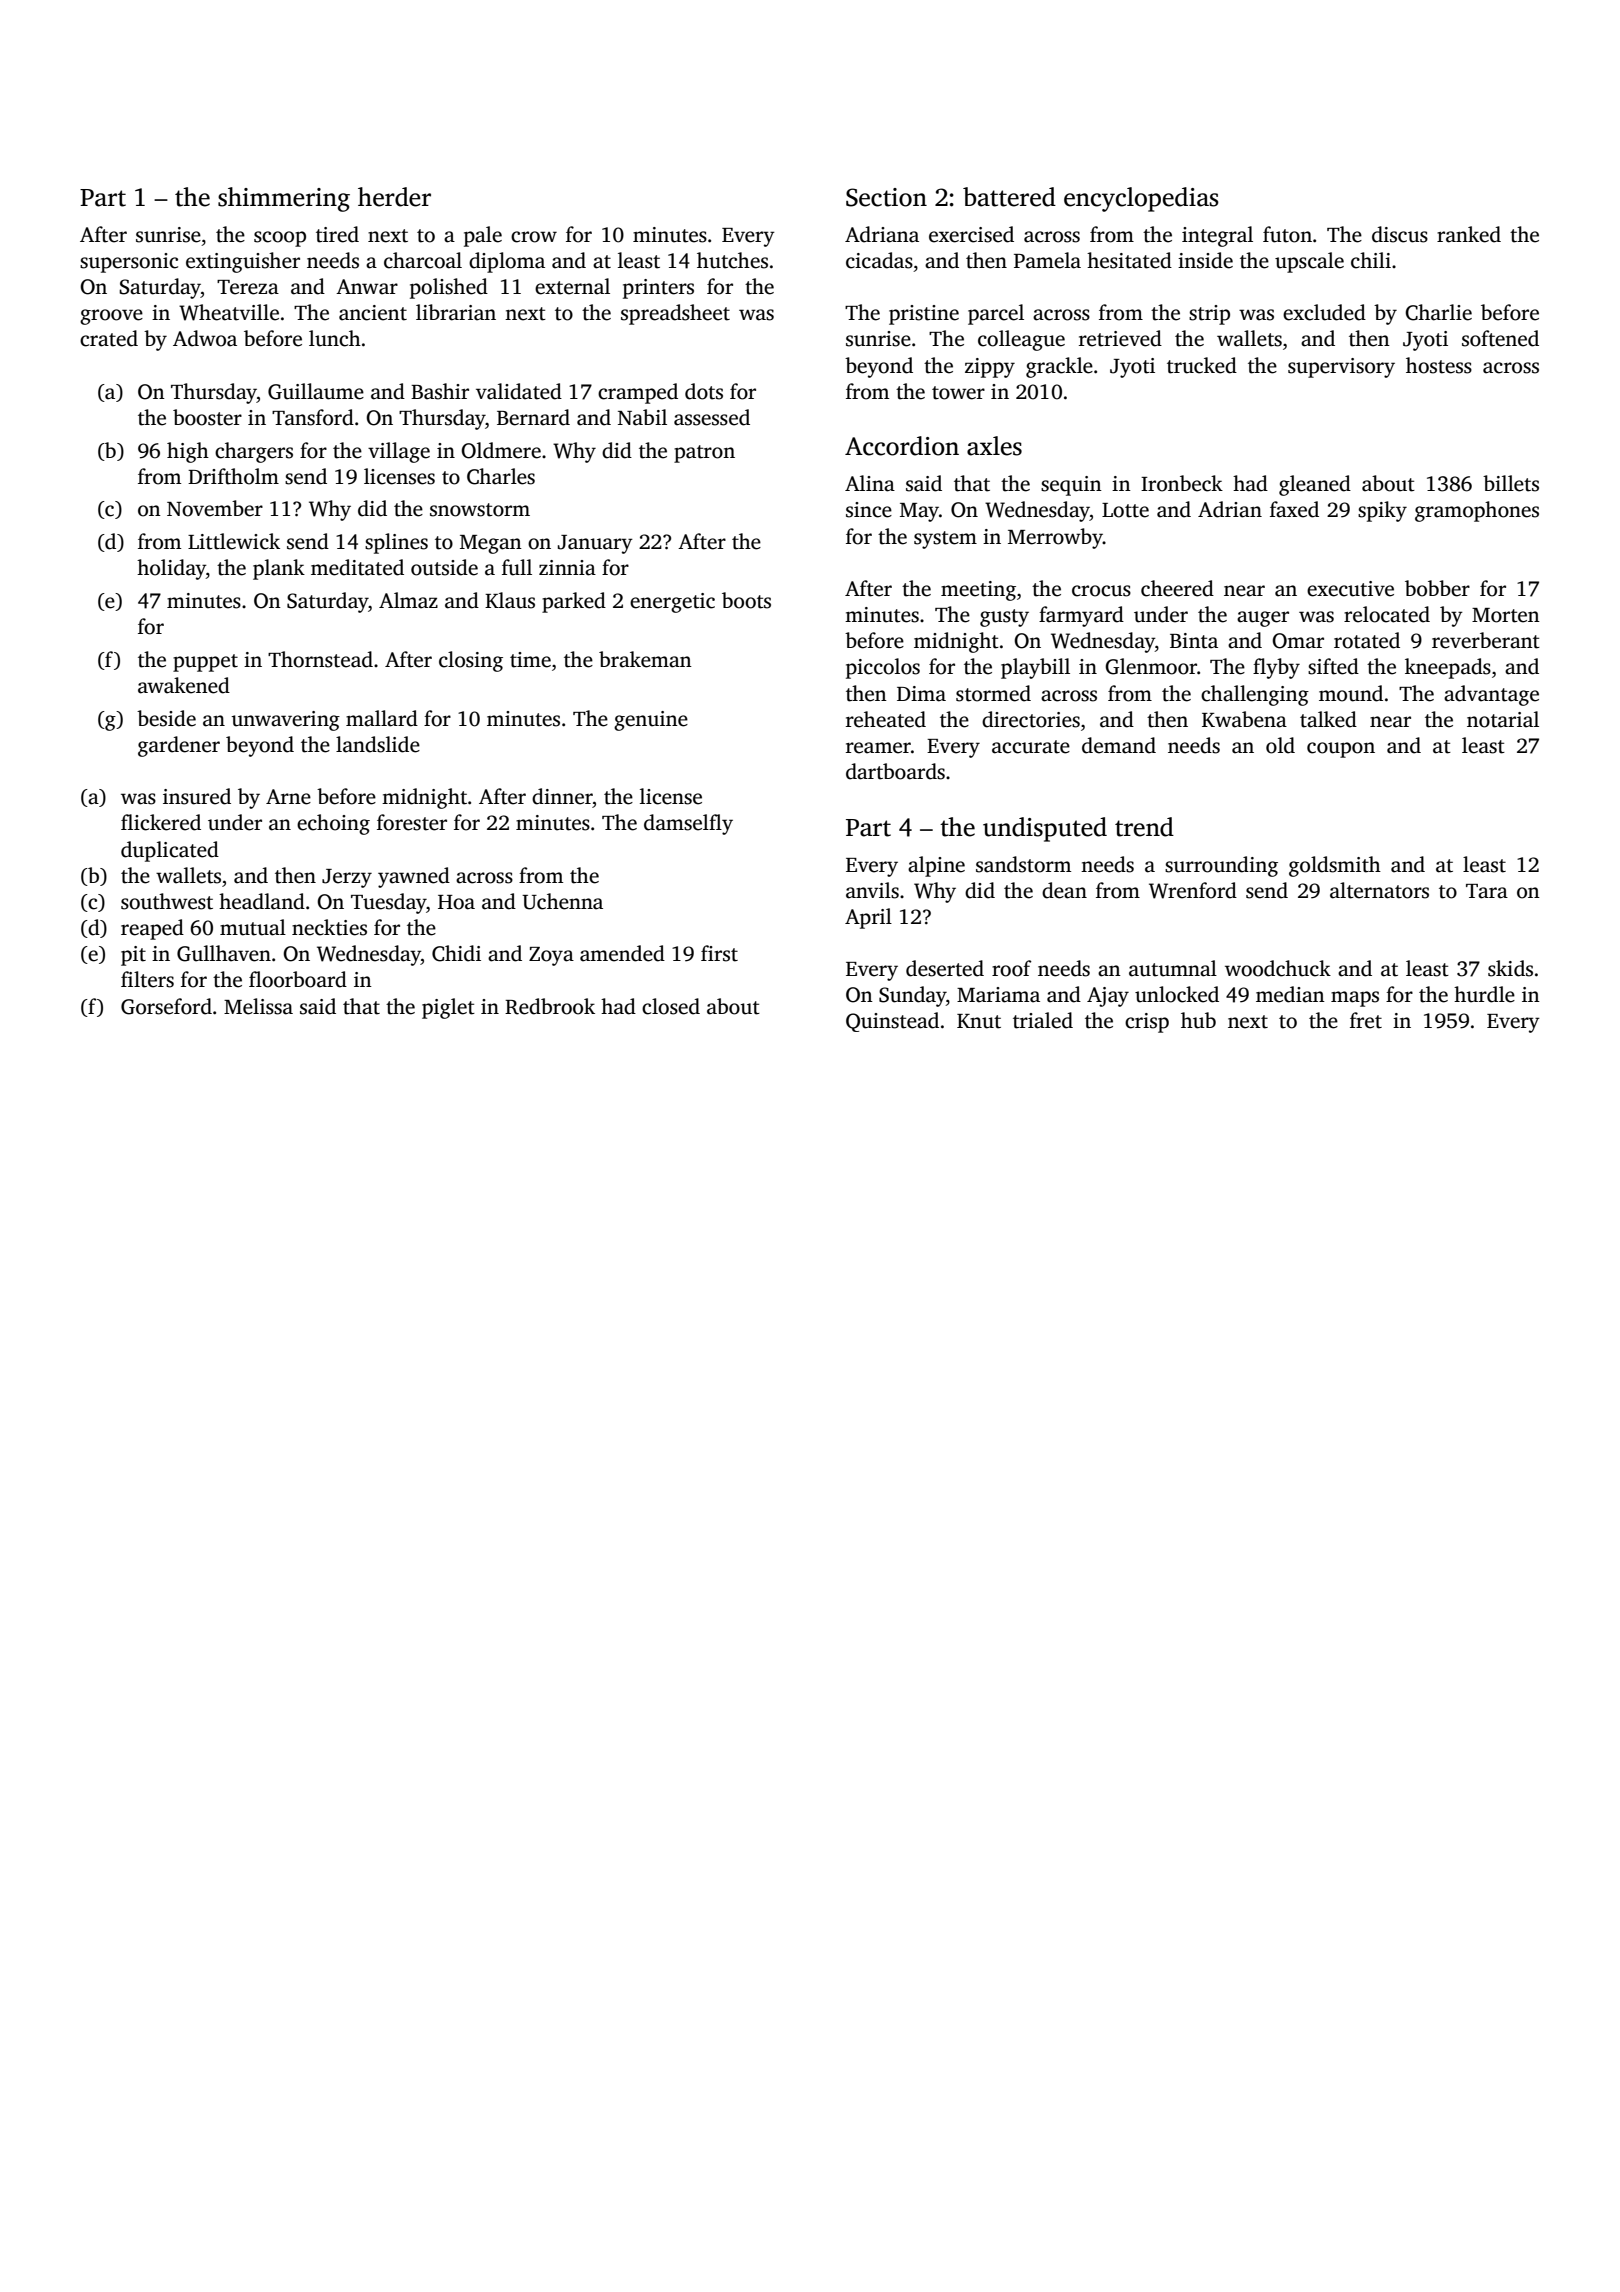 Image resolution: width=1620 pixels, height=2292 pixels. I want to click on piglet, so click(448, 1008).
